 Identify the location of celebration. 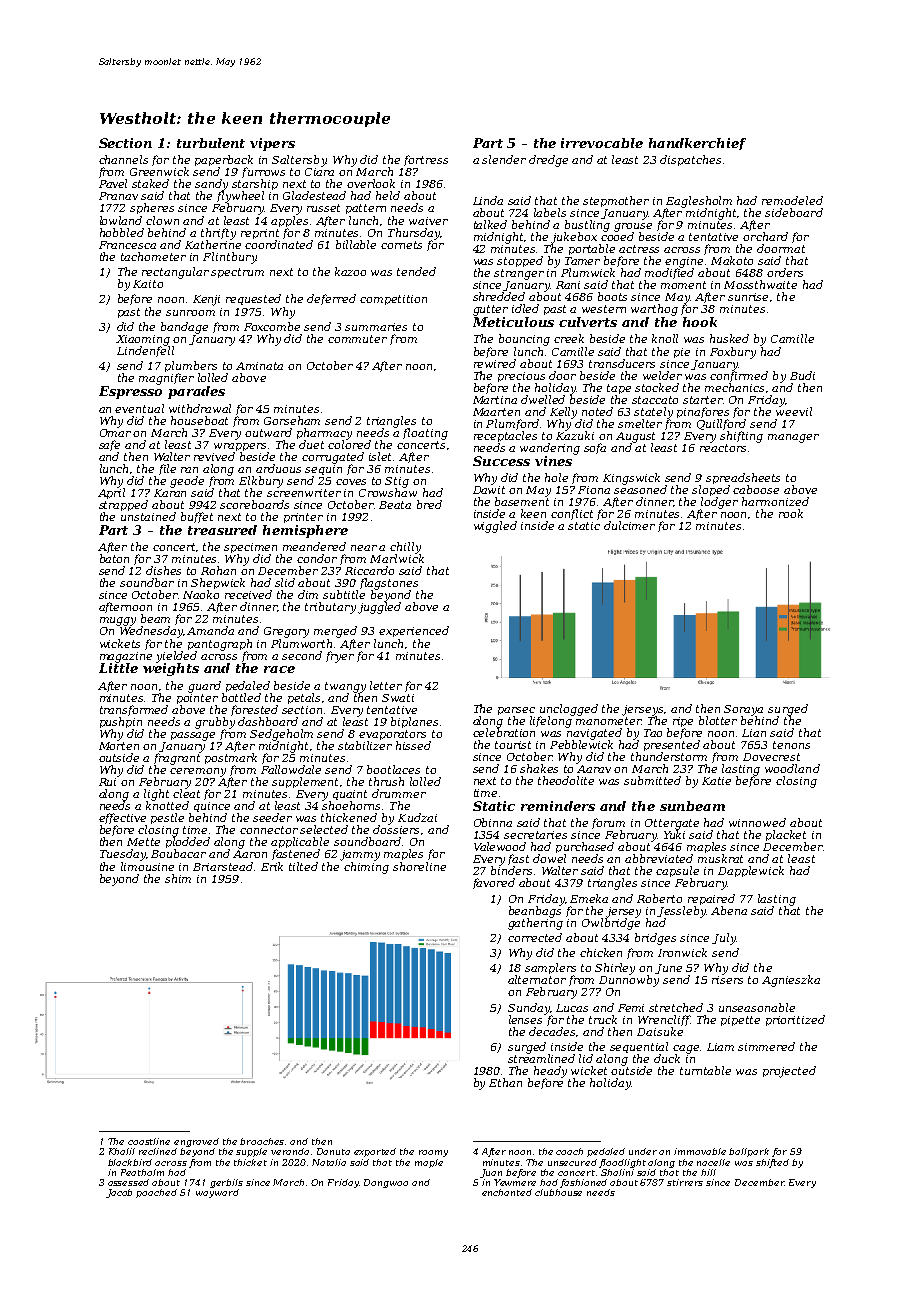
(504, 732).
